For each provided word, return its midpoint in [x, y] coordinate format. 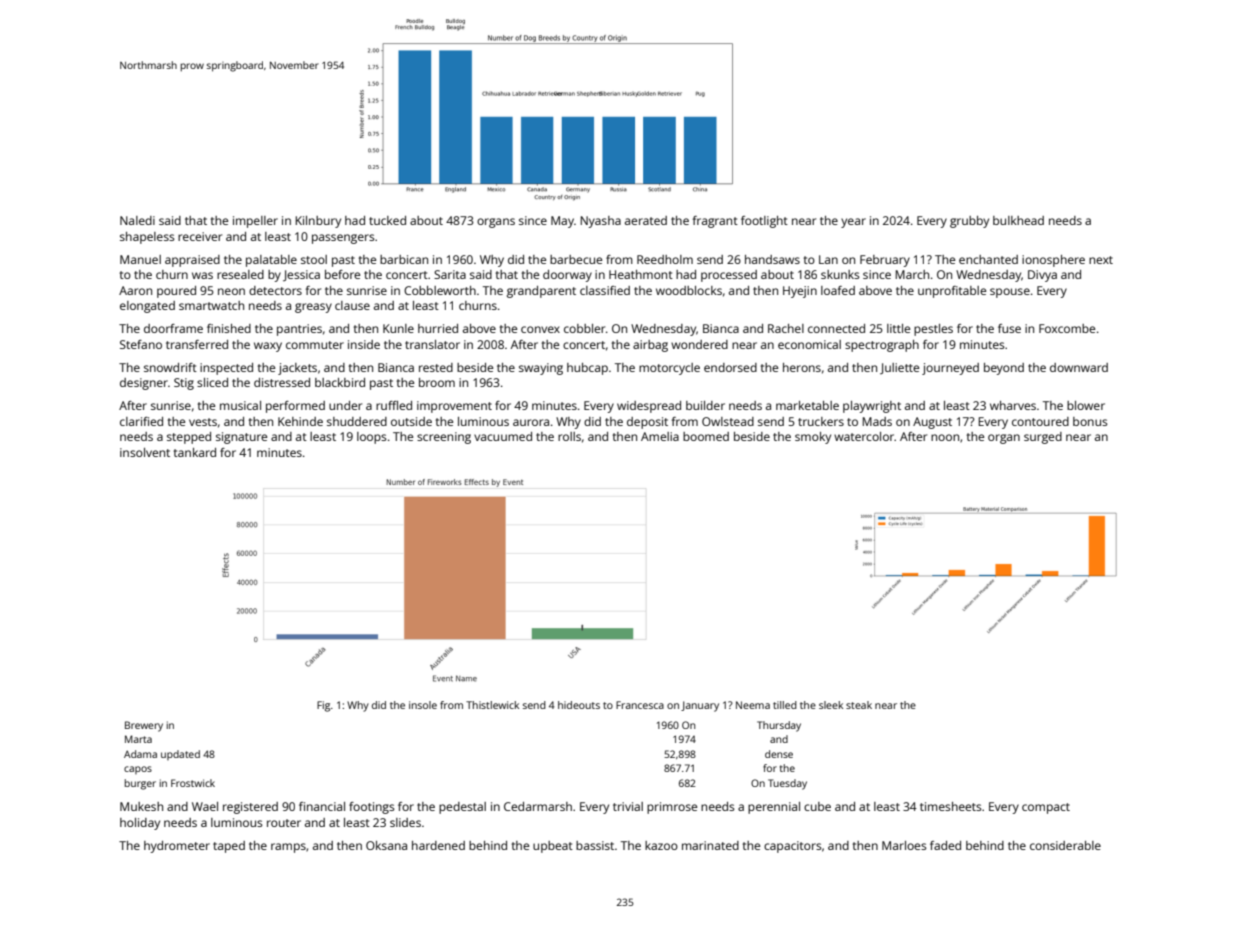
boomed [706, 436]
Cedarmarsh [538, 806]
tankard [195, 452]
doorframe [173, 328]
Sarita [450, 274]
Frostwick [193, 783]
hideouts [579, 705]
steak [859, 705]
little [898, 328]
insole [423, 705]
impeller [255, 222]
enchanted [988, 259]
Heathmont [641, 274]
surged [1043, 438]
